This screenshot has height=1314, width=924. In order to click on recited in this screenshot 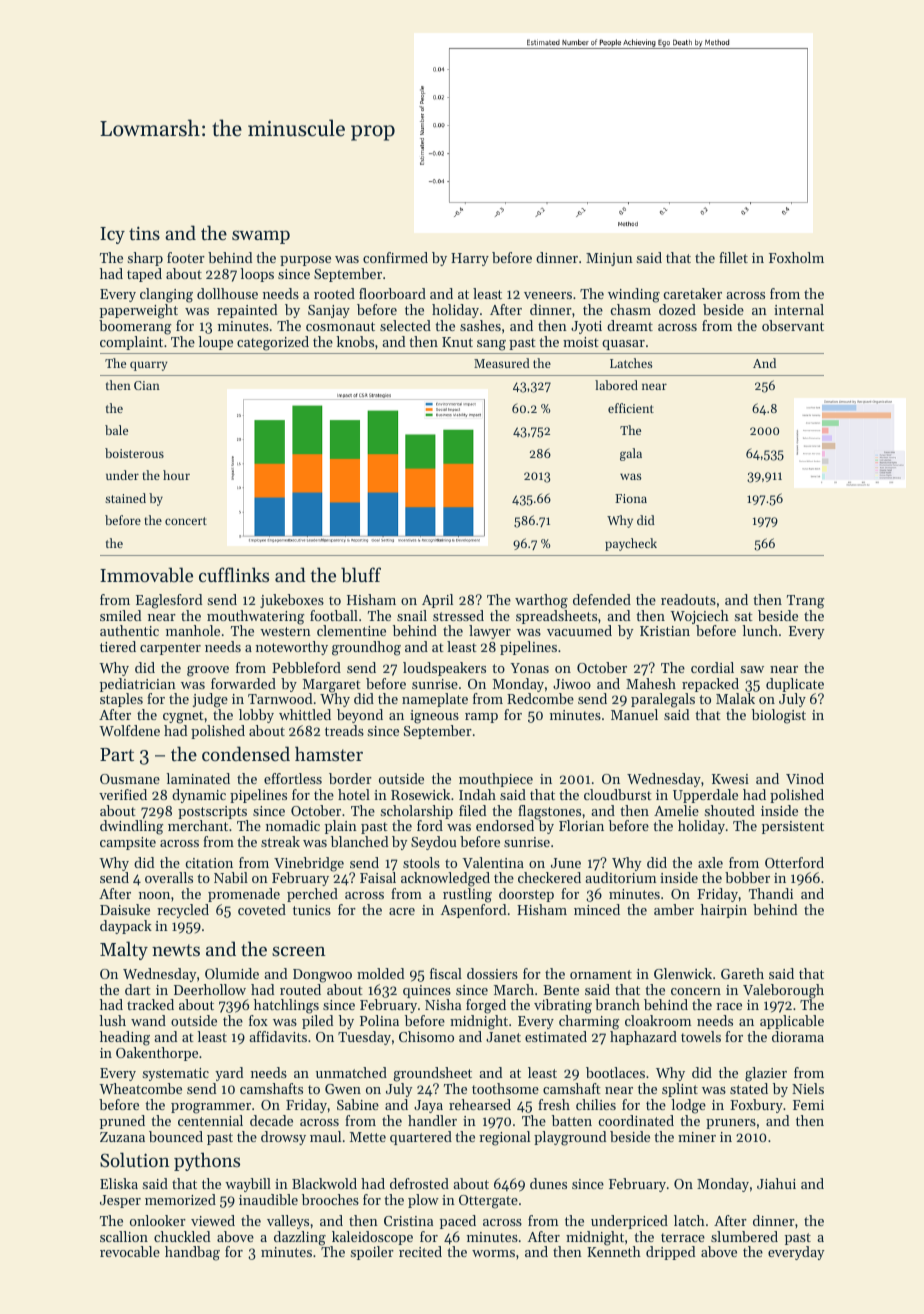, I will do `click(420, 1251)`.
